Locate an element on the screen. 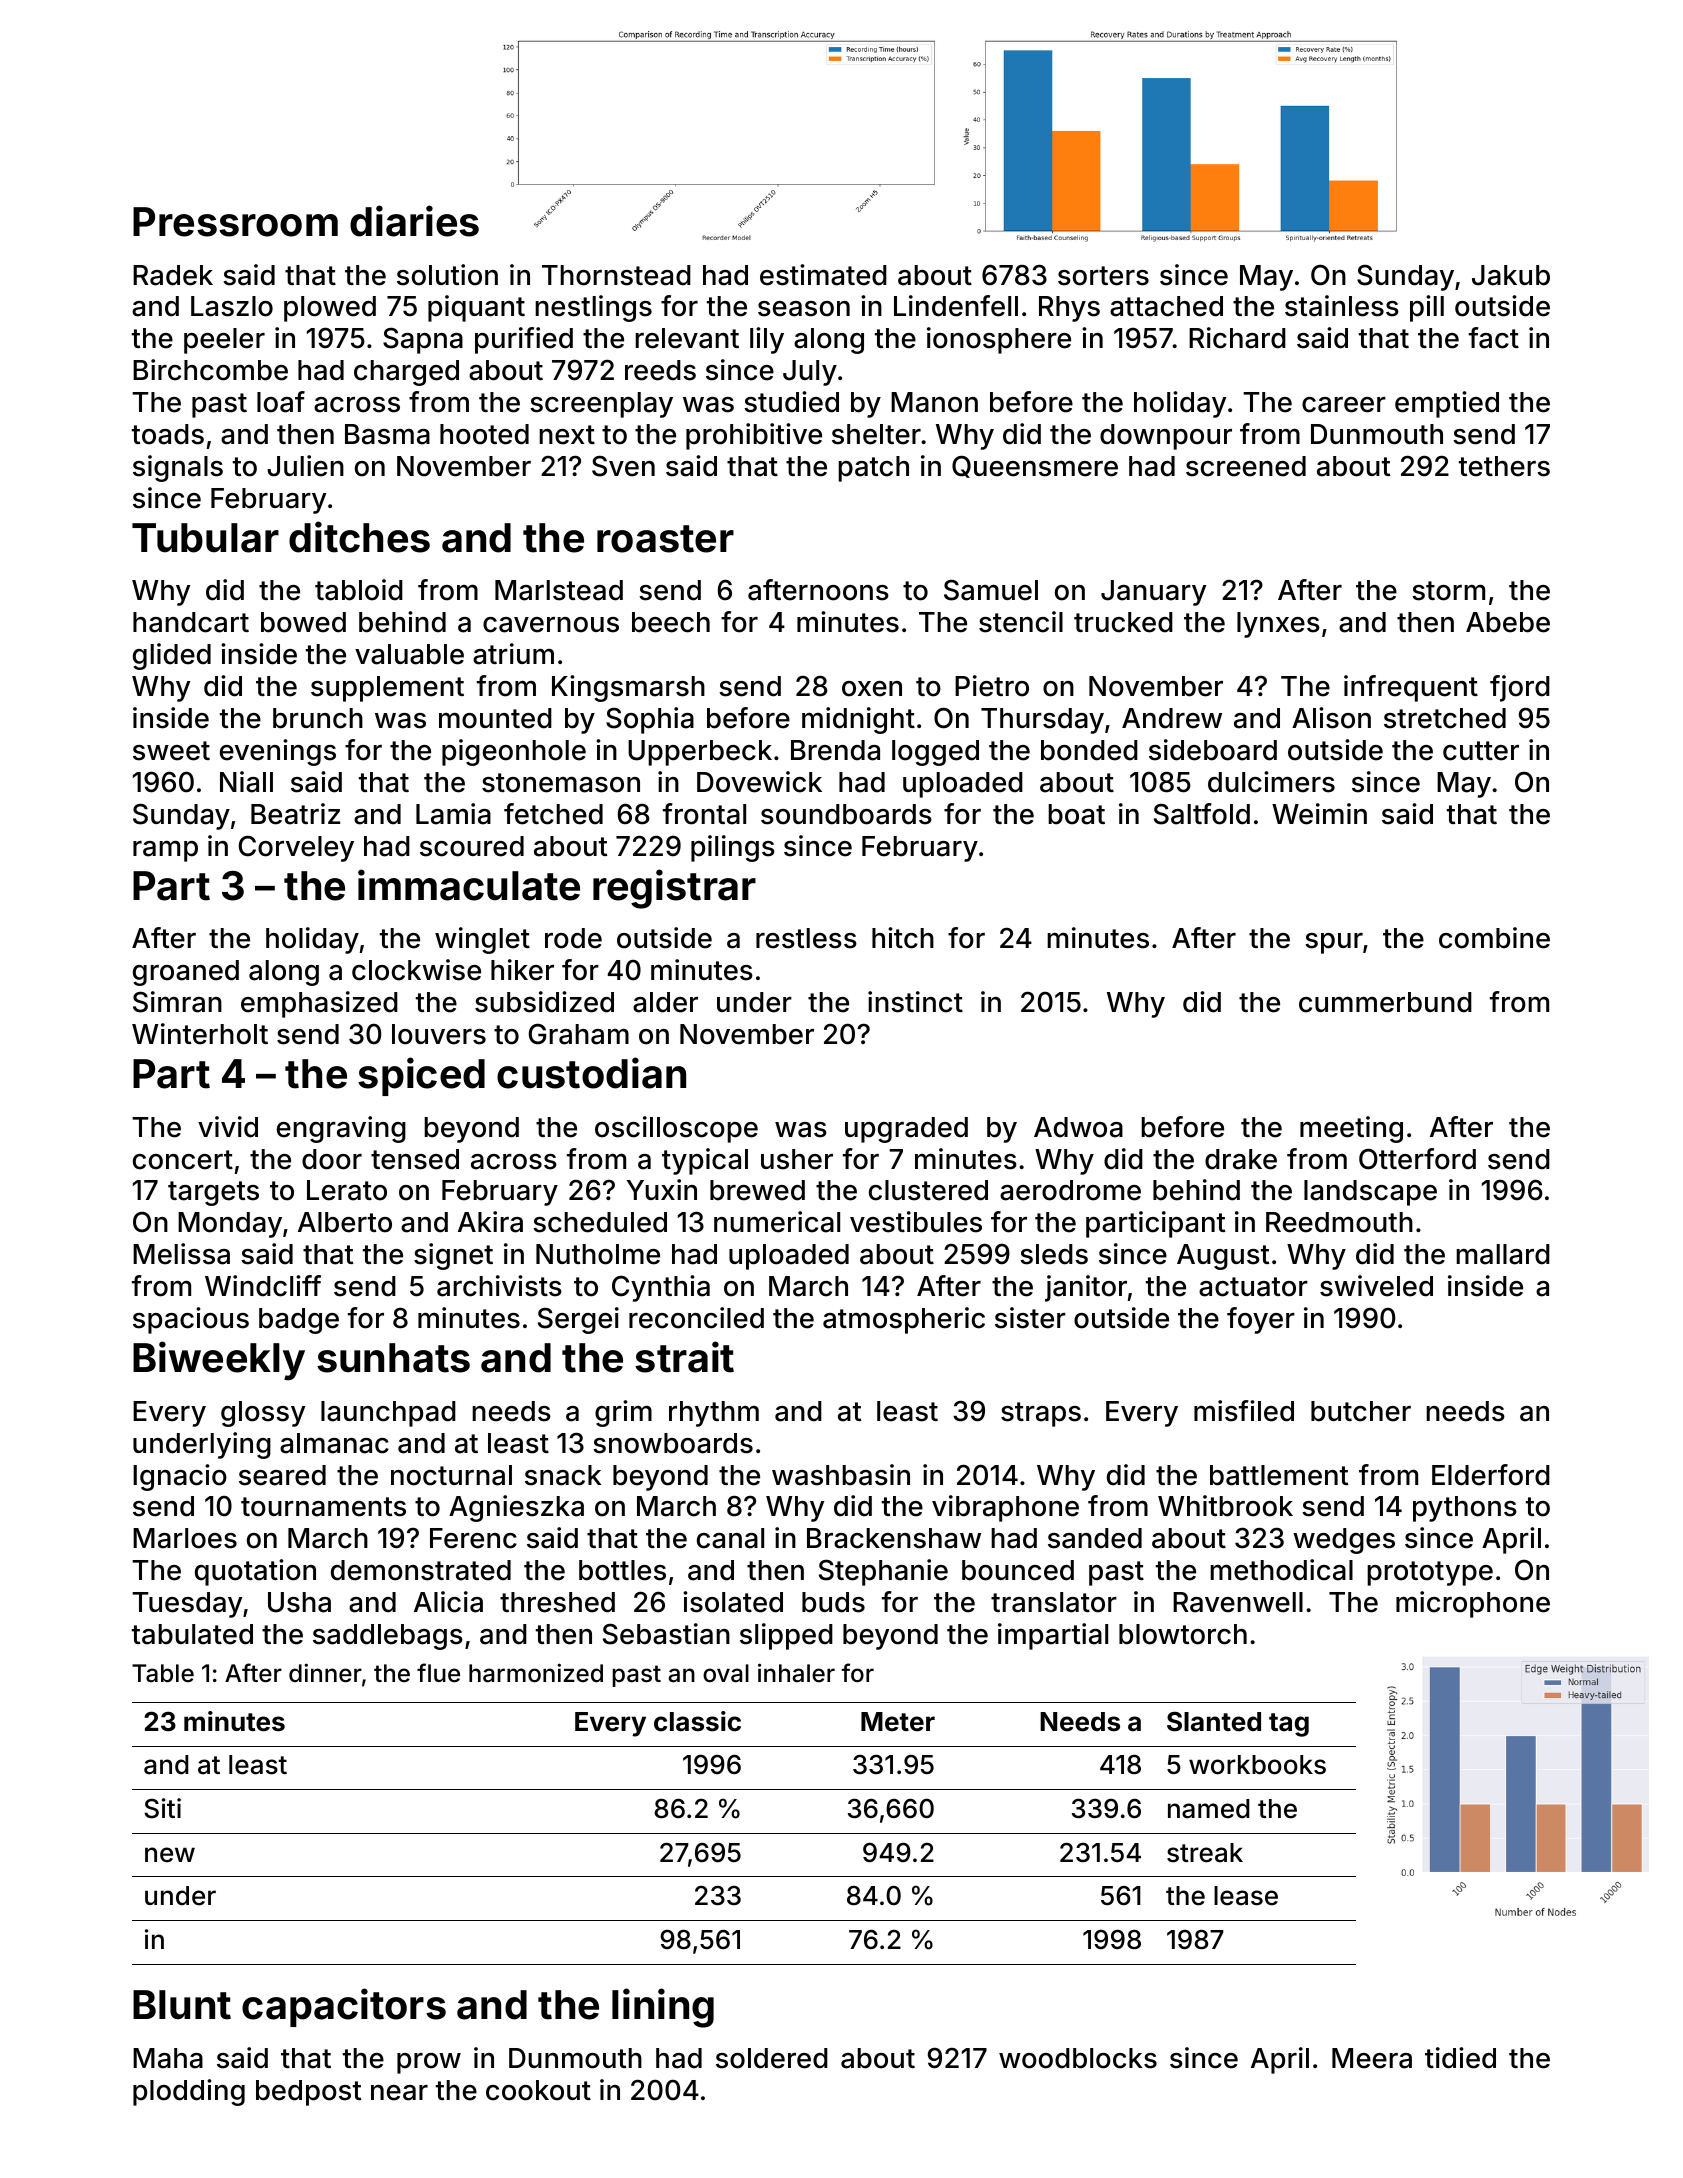 The width and height of the screenshot is (1683, 2178). clockwise is located at coordinates (416, 970).
